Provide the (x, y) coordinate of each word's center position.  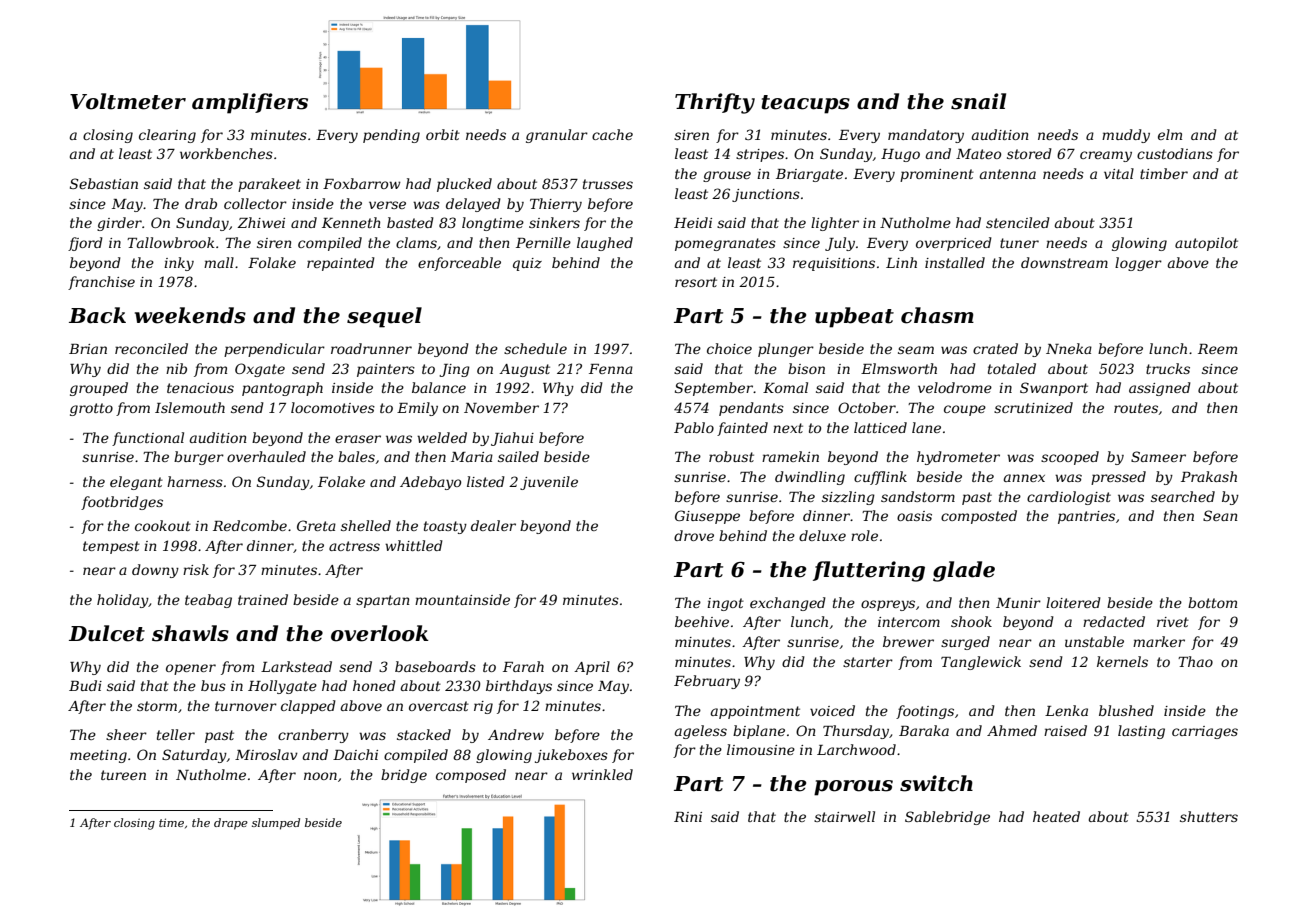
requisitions (834, 264)
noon (320, 776)
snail (978, 101)
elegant (136, 483)
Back (97, 315)
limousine (761, 749)
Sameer (1158, 456)
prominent (937, 175)
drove (694, 535)
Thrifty (715, 103)
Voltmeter (128, 101)
